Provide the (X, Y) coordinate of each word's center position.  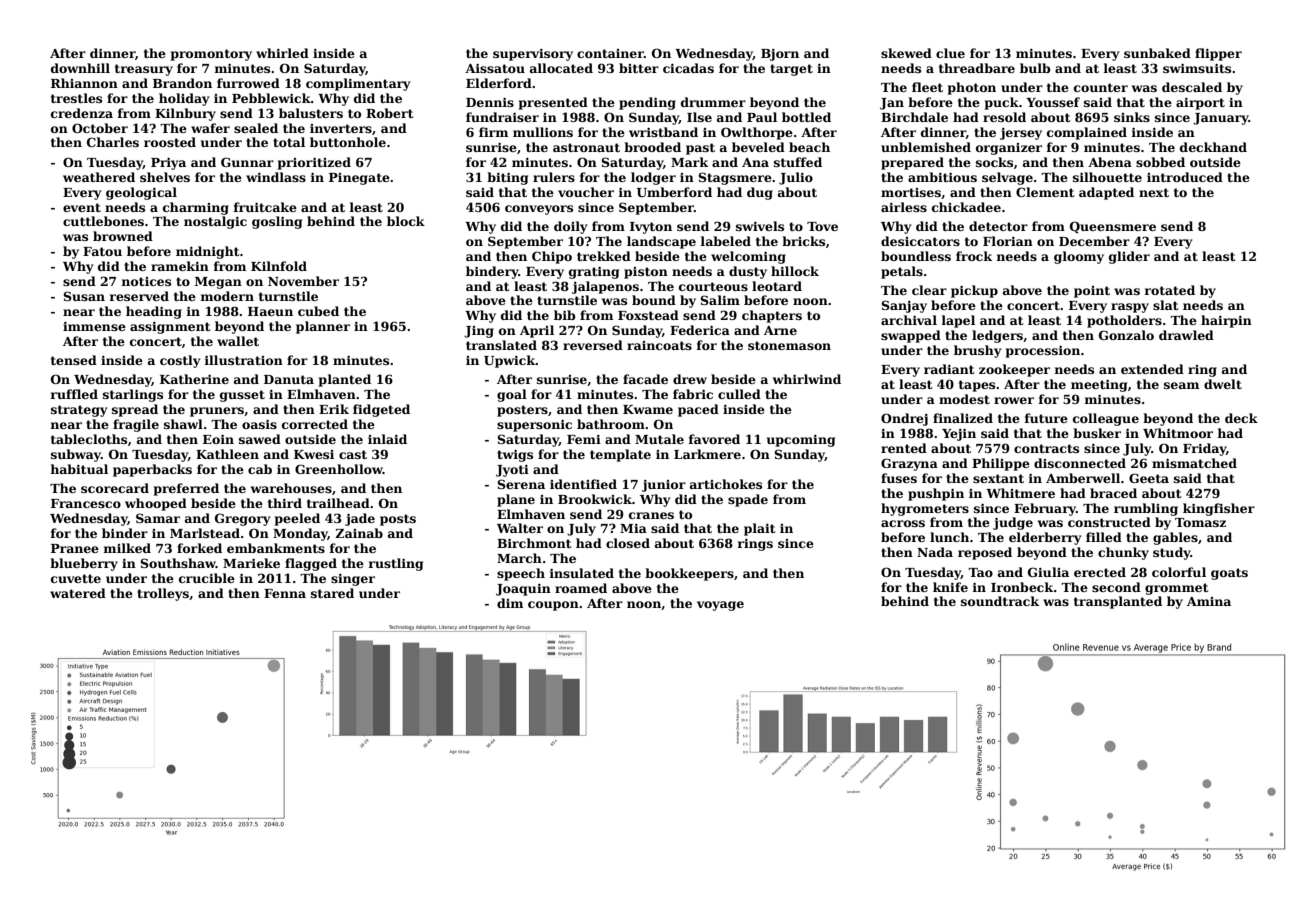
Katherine (194, 379)
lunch (949, 537)
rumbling (1146, 509)
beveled (758, 147)
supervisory (533, 55)
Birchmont (534, 543)
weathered (99, 177)
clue (950, 53)
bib (565, 315)
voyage (720, 606)
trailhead (338, 503)
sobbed (1160, 162)
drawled (1186, 335)
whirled (282, 53)
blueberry (84, 564)
